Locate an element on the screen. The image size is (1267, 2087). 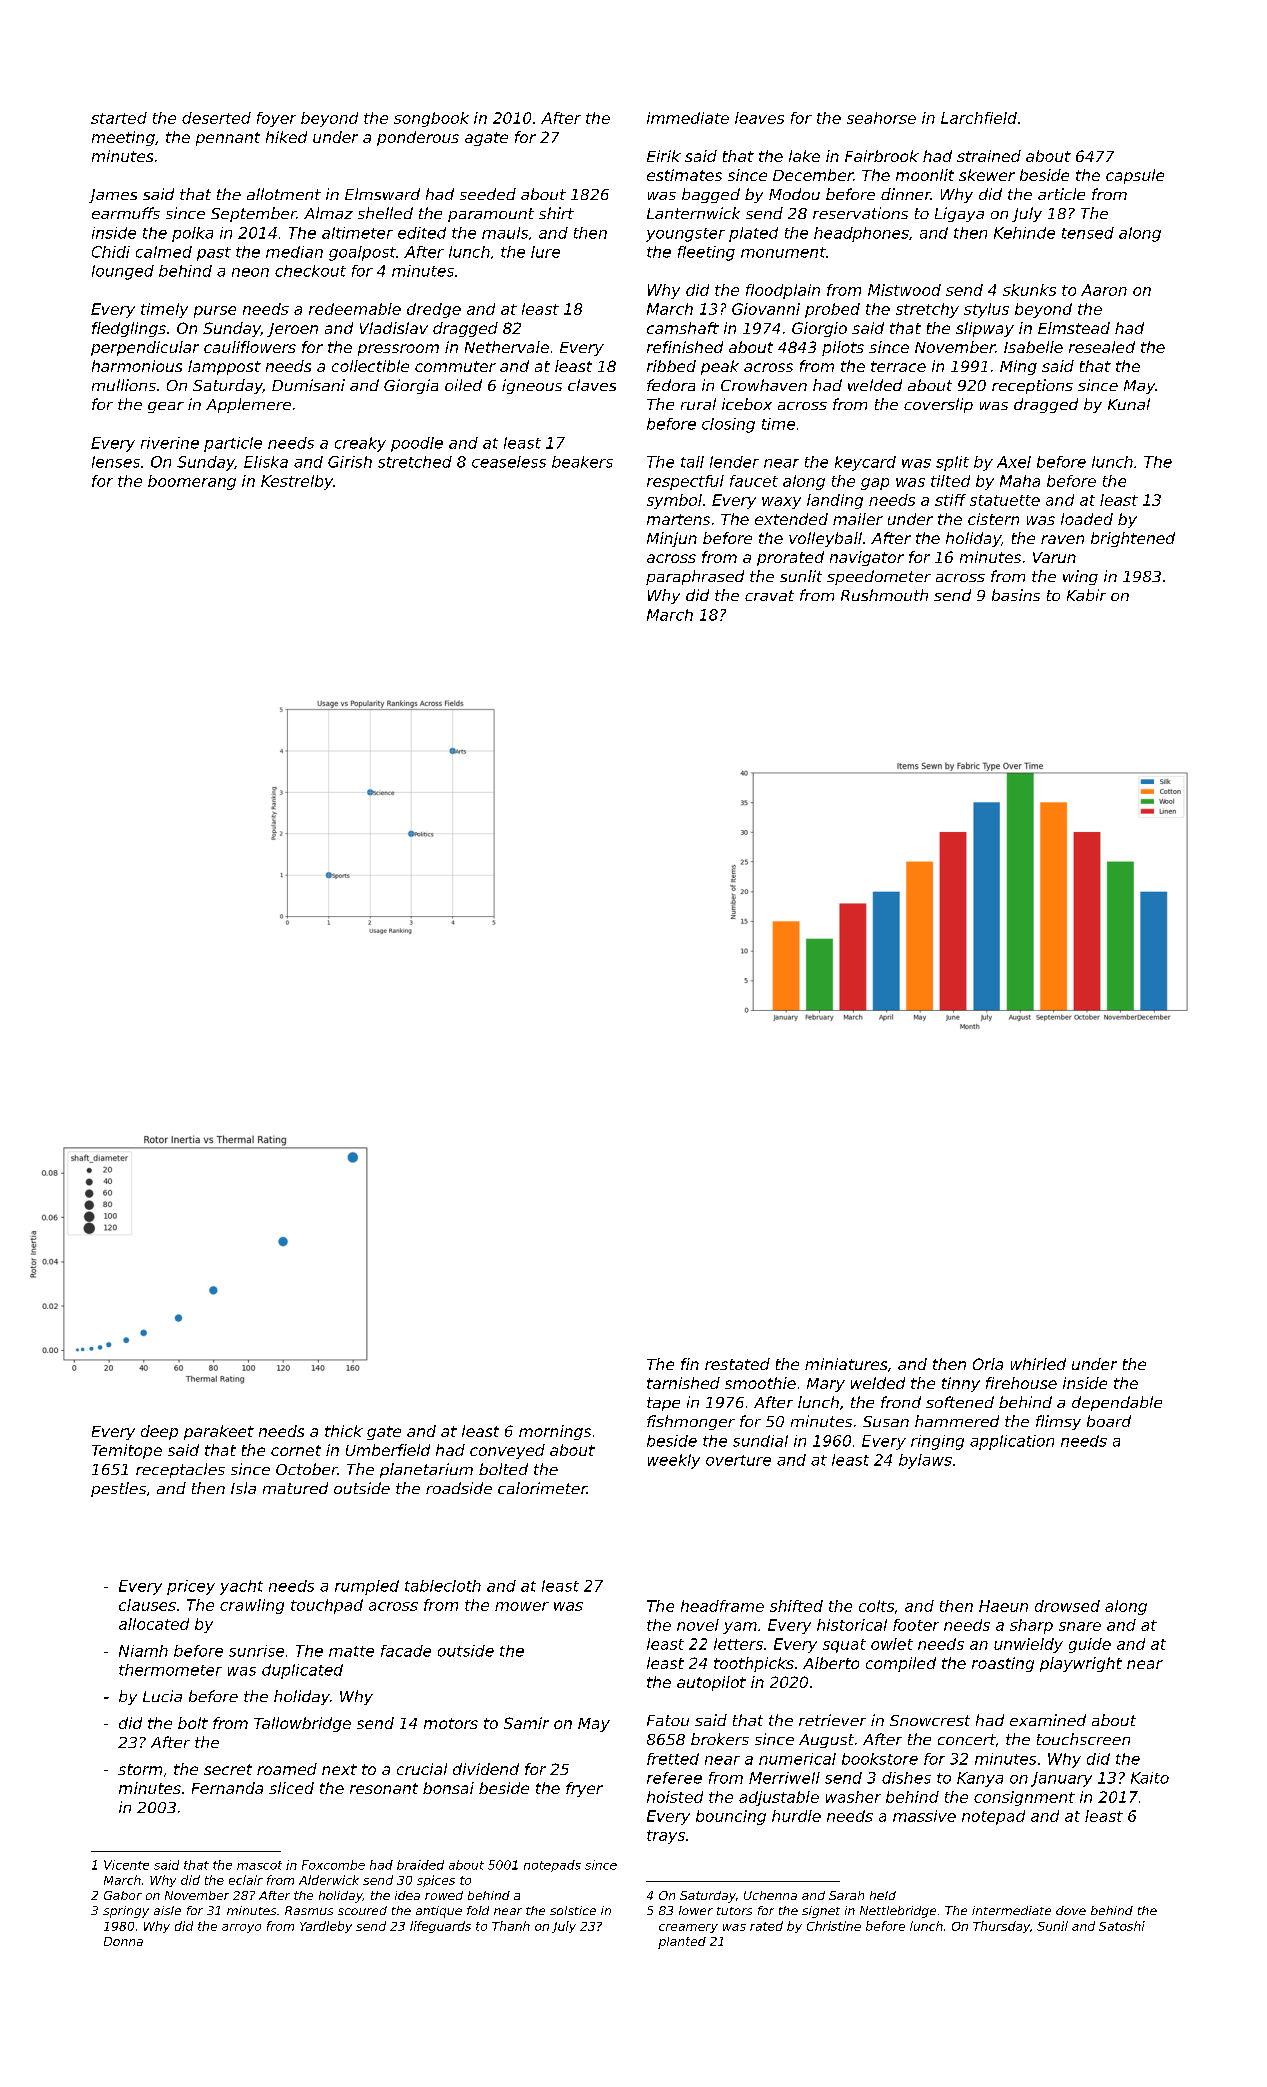
deserted is located at coordinates (216, 118).
